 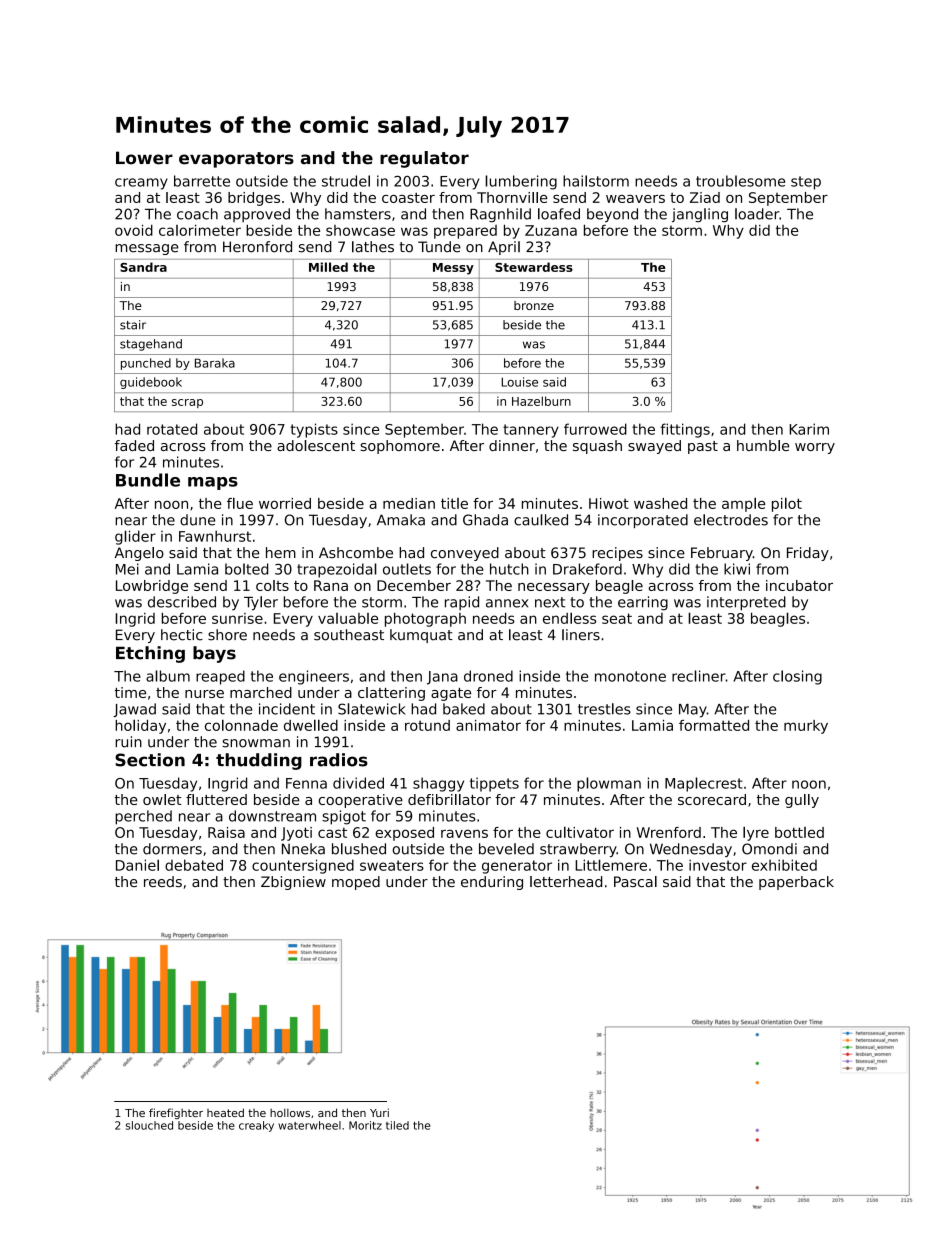 What do you see at coordinates (521, 182) in the image?
I see `lumbering` at bounding box center [521, 182].
